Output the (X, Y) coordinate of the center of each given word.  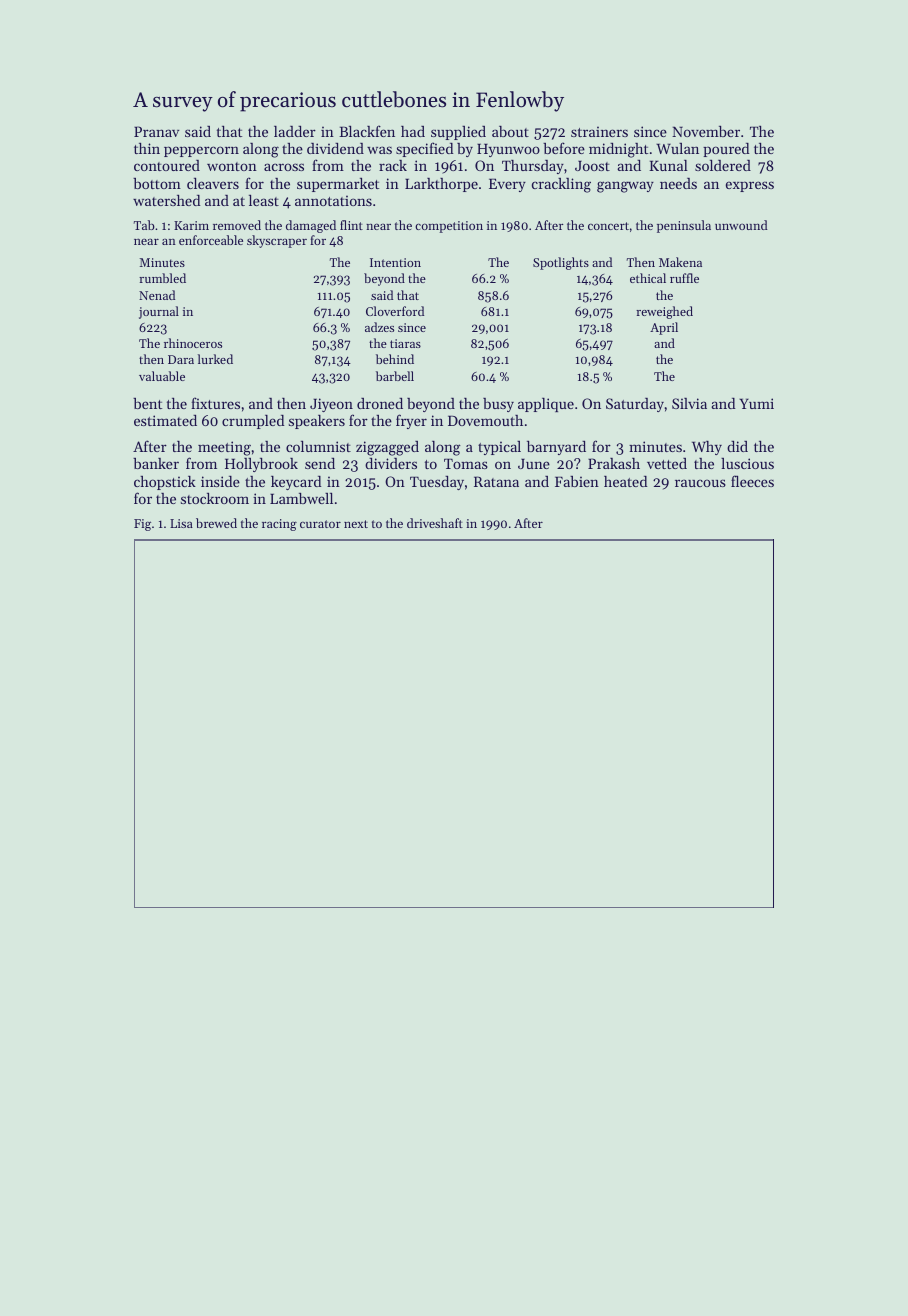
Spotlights (561, 263)
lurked (215, 359)
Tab (144, 225)
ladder (295, 131)
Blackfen (367, 131)
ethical (648, 278)
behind (395, 359)
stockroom (215, 498)
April (664, 328)
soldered (723, 165)
